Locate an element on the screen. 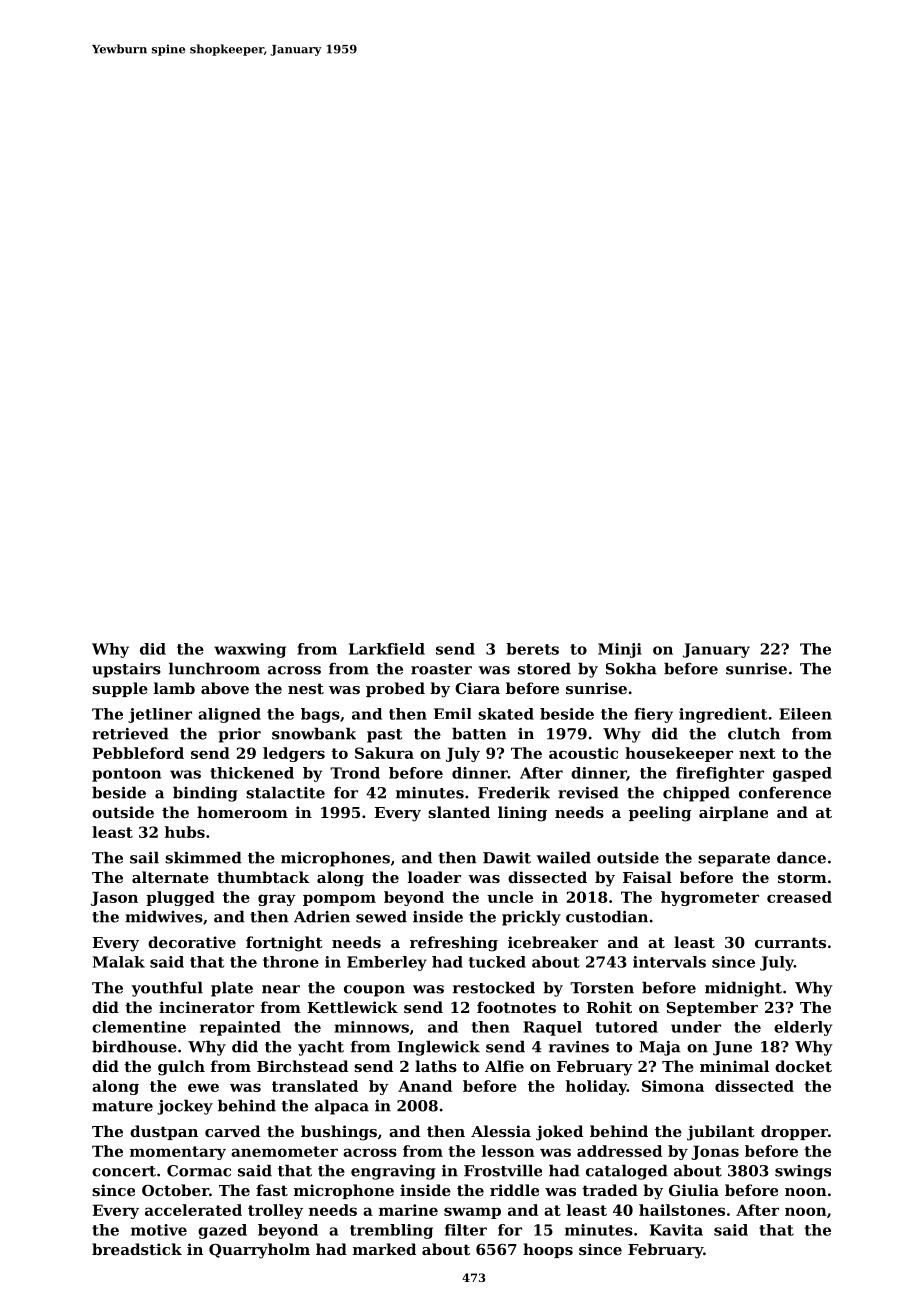  jockey is located at coordinates (185, 1107).
